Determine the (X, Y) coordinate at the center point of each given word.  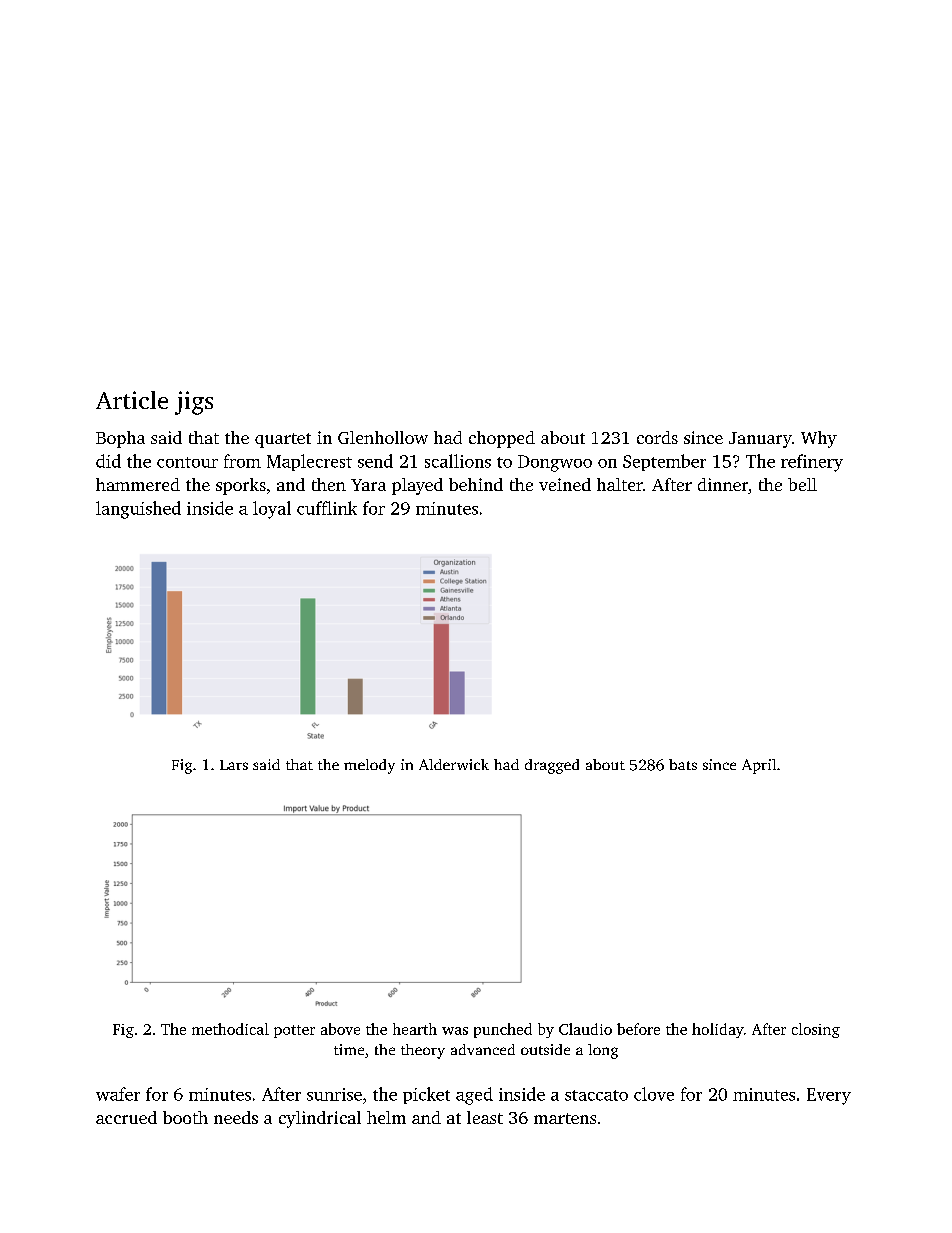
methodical (230, 1029)
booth (185, 1117)
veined (565, 484)
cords (657, 437)
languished (138, 510)
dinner (723, 484)
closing (816, 1030)
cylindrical (320, 1119)
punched (503, 1030)
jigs (194, 403)
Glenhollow (383, 437)
